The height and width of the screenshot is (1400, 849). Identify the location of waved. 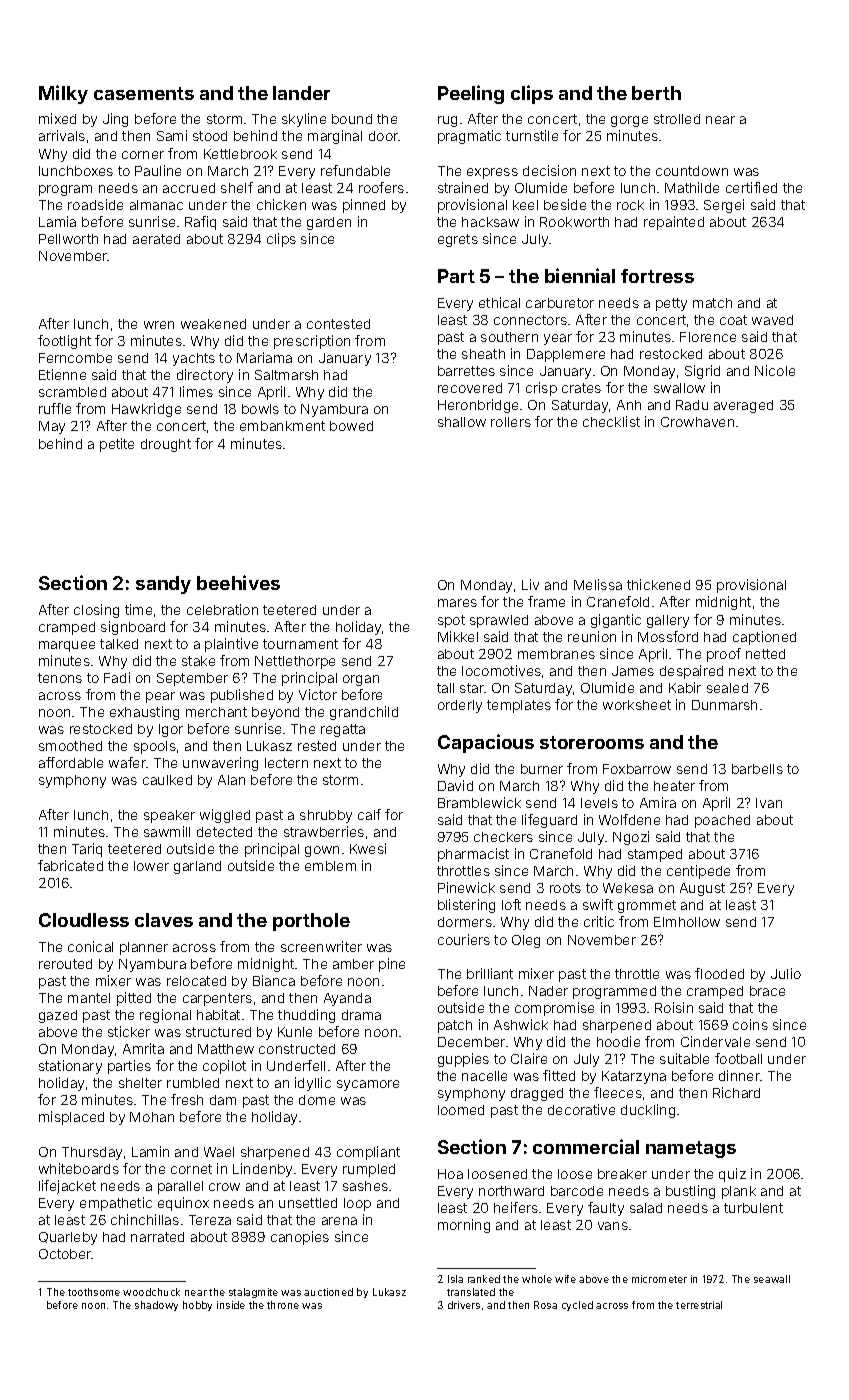
(772, 320).
